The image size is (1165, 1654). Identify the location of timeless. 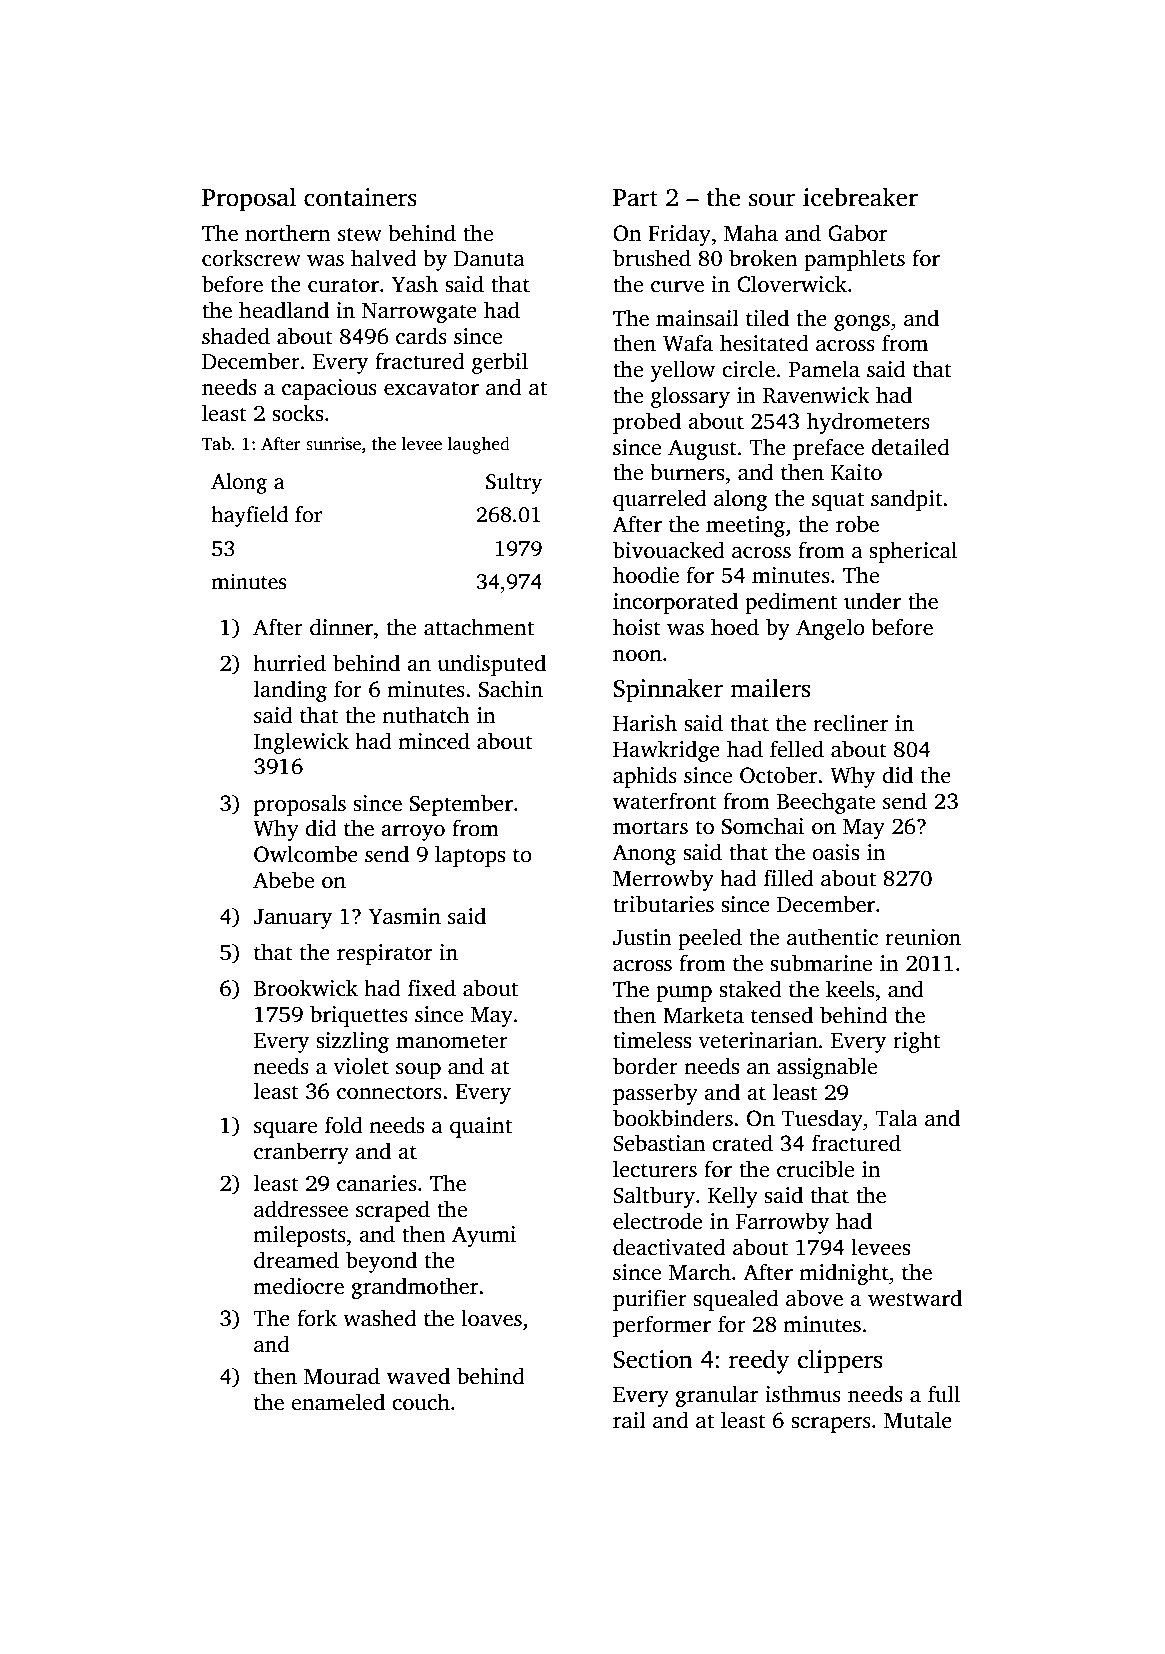
(652, 1040).
